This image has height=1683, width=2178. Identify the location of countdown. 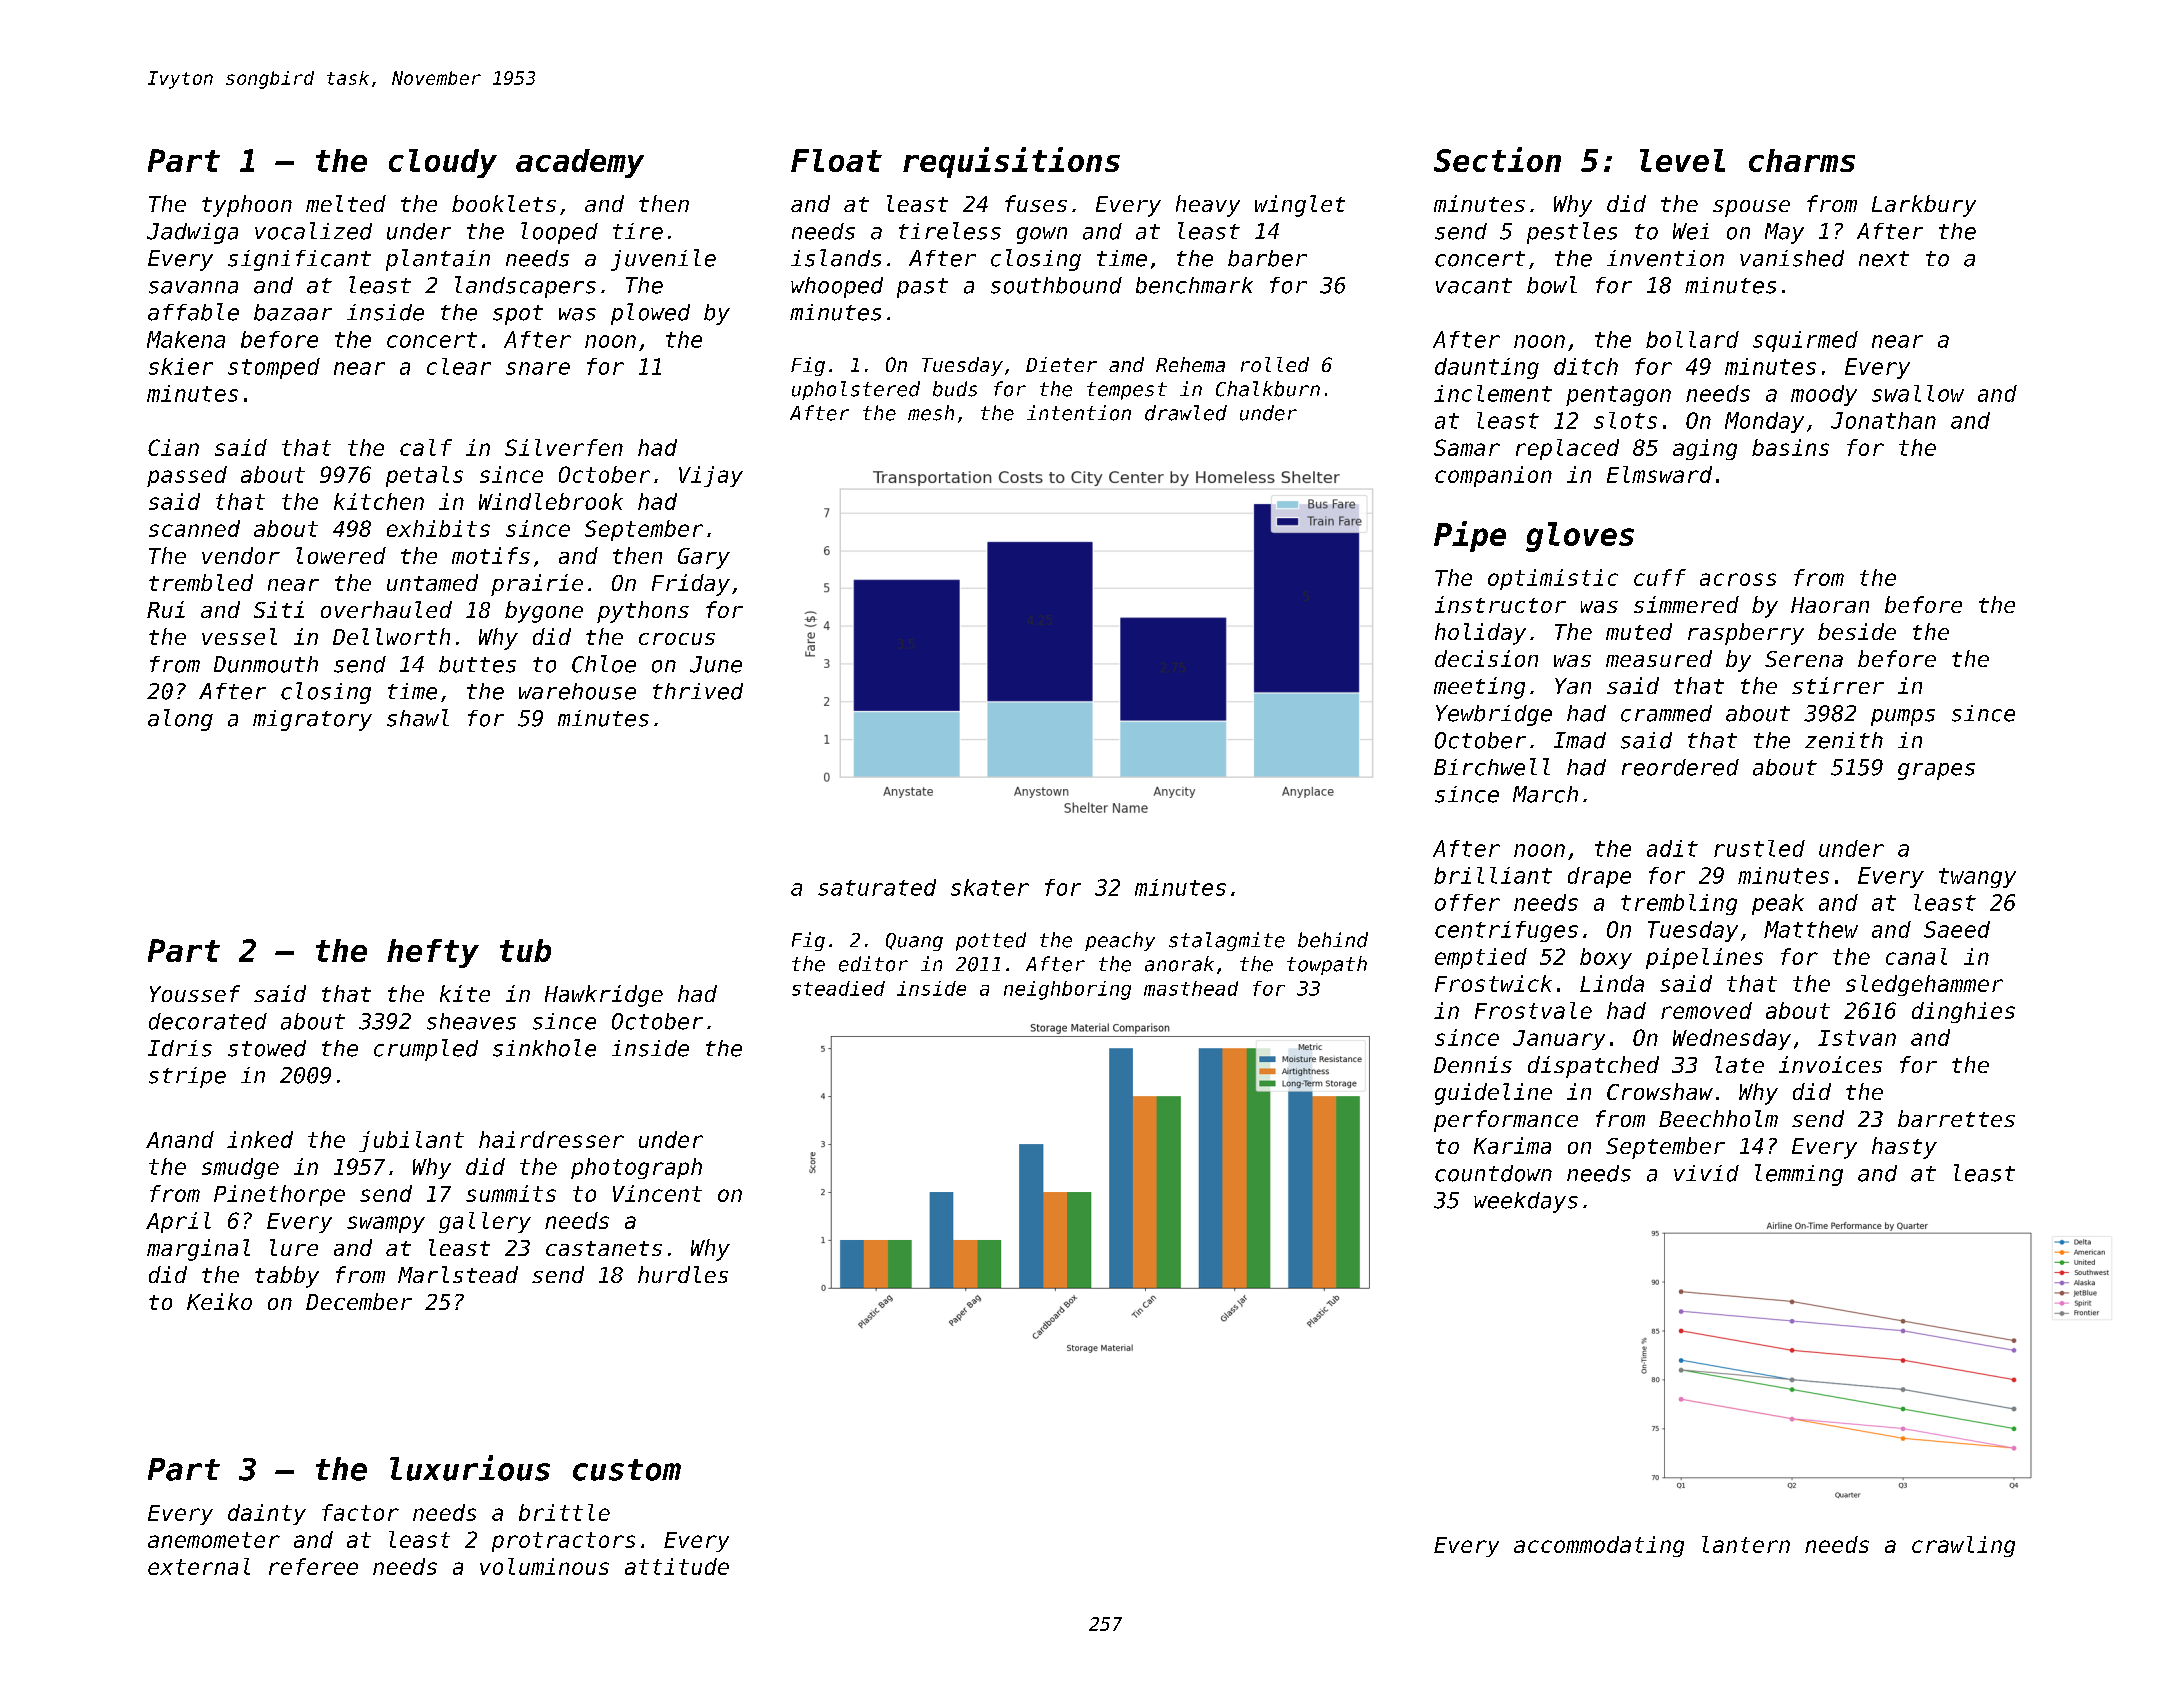
(1493, 1173).
